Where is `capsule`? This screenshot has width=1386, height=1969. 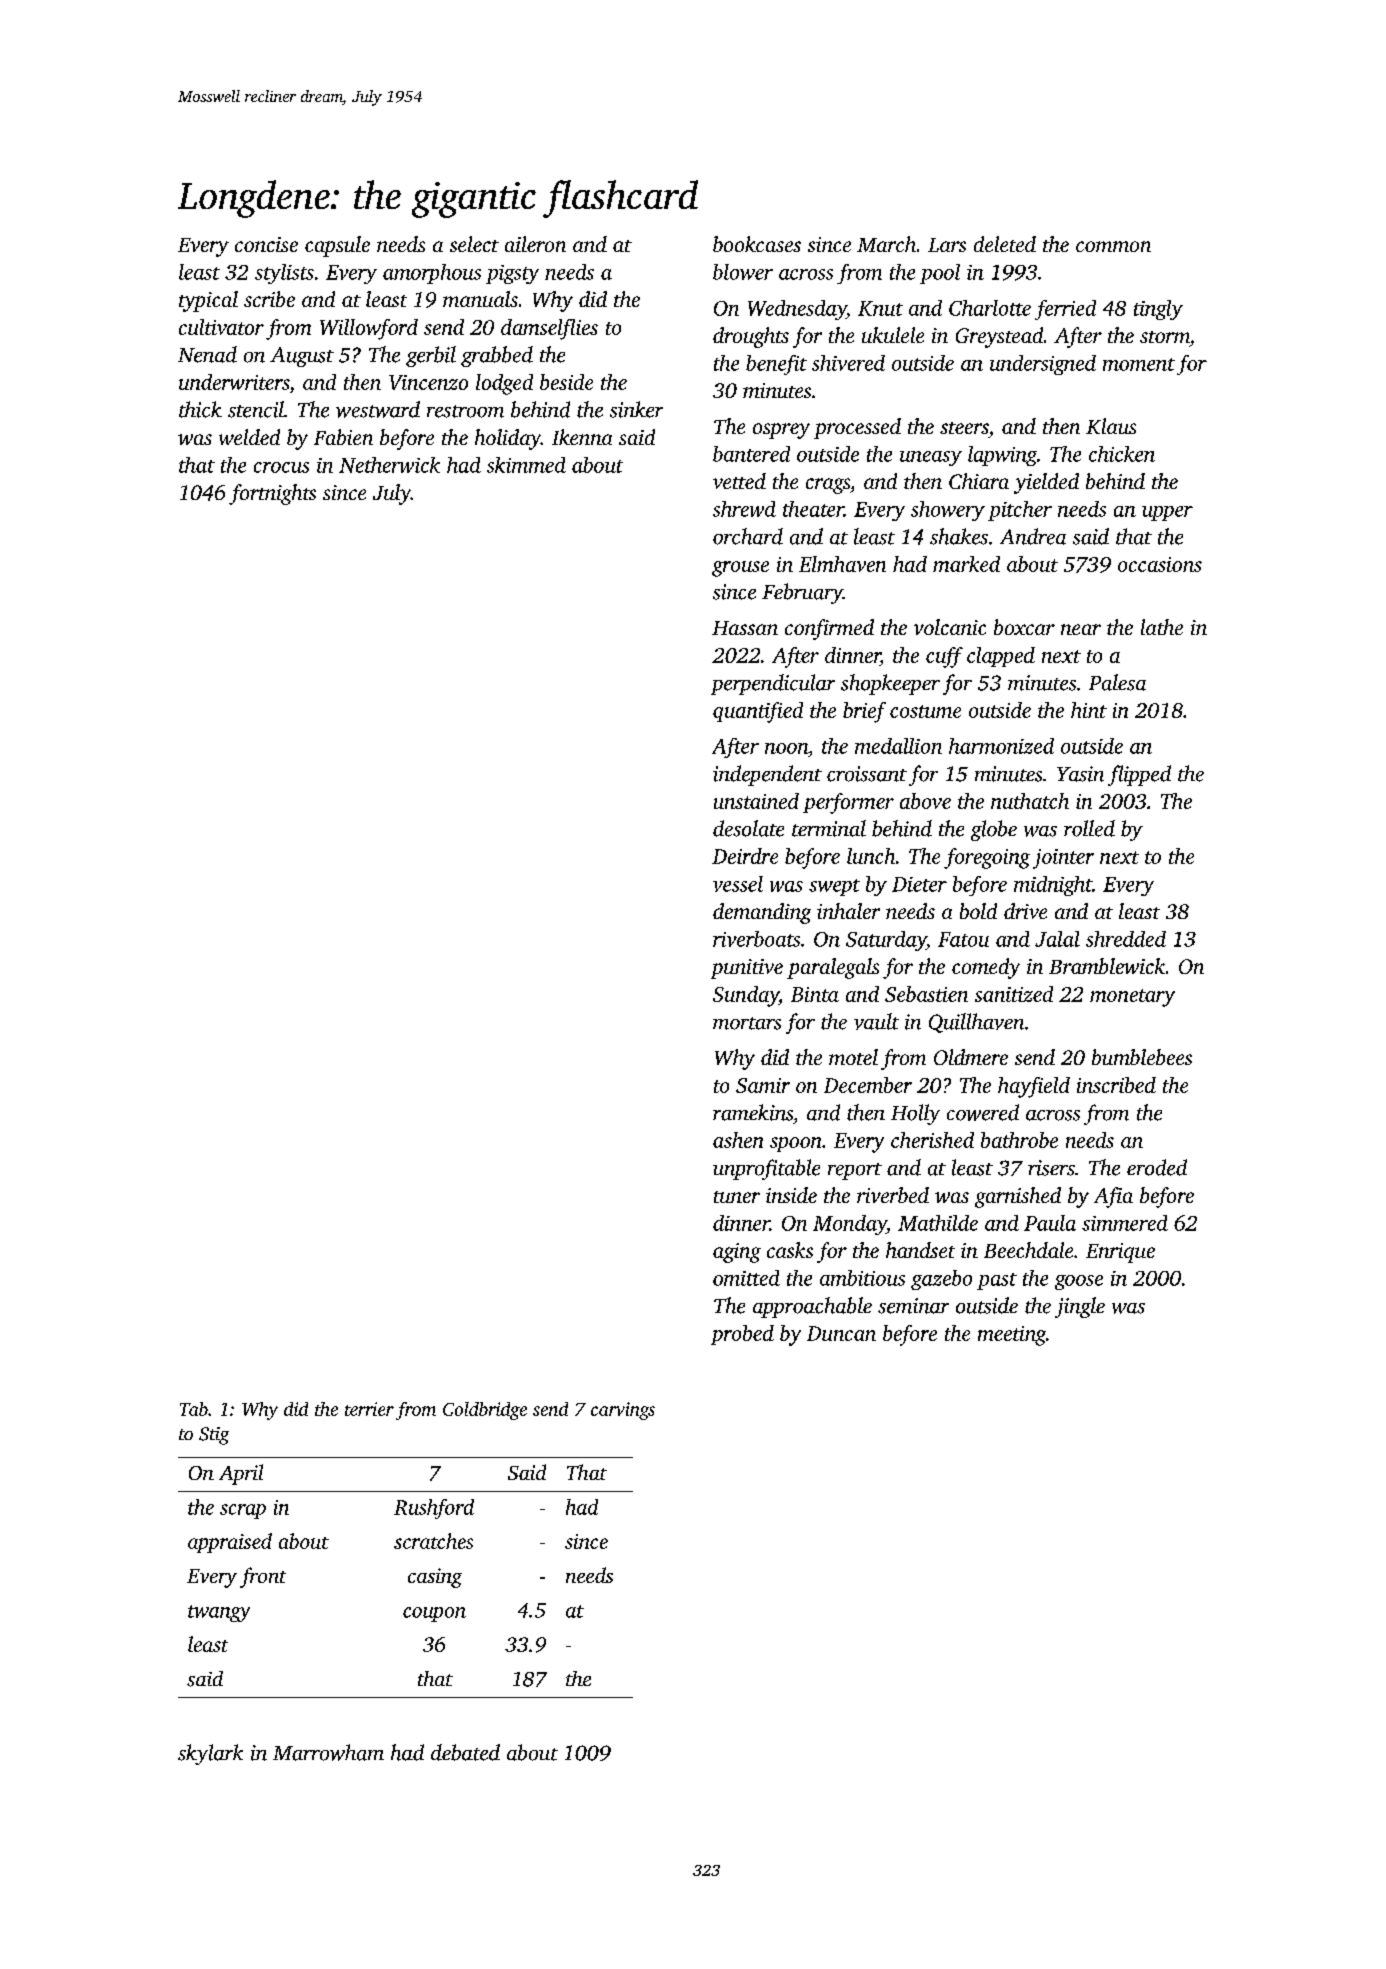 capsule is located at coordinates (337, 246).
